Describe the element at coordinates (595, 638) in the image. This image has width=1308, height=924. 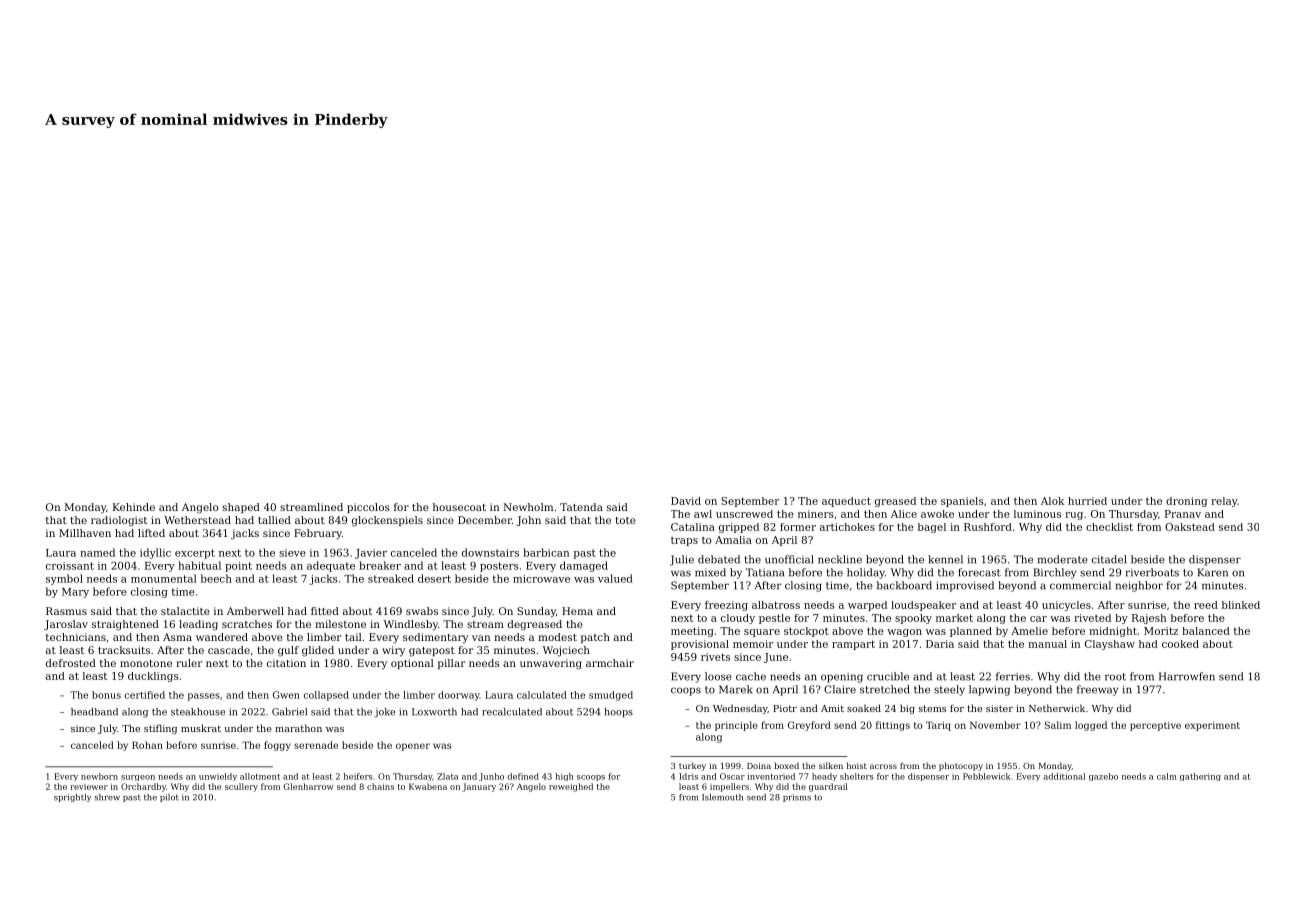
I see `patch` at that location.
